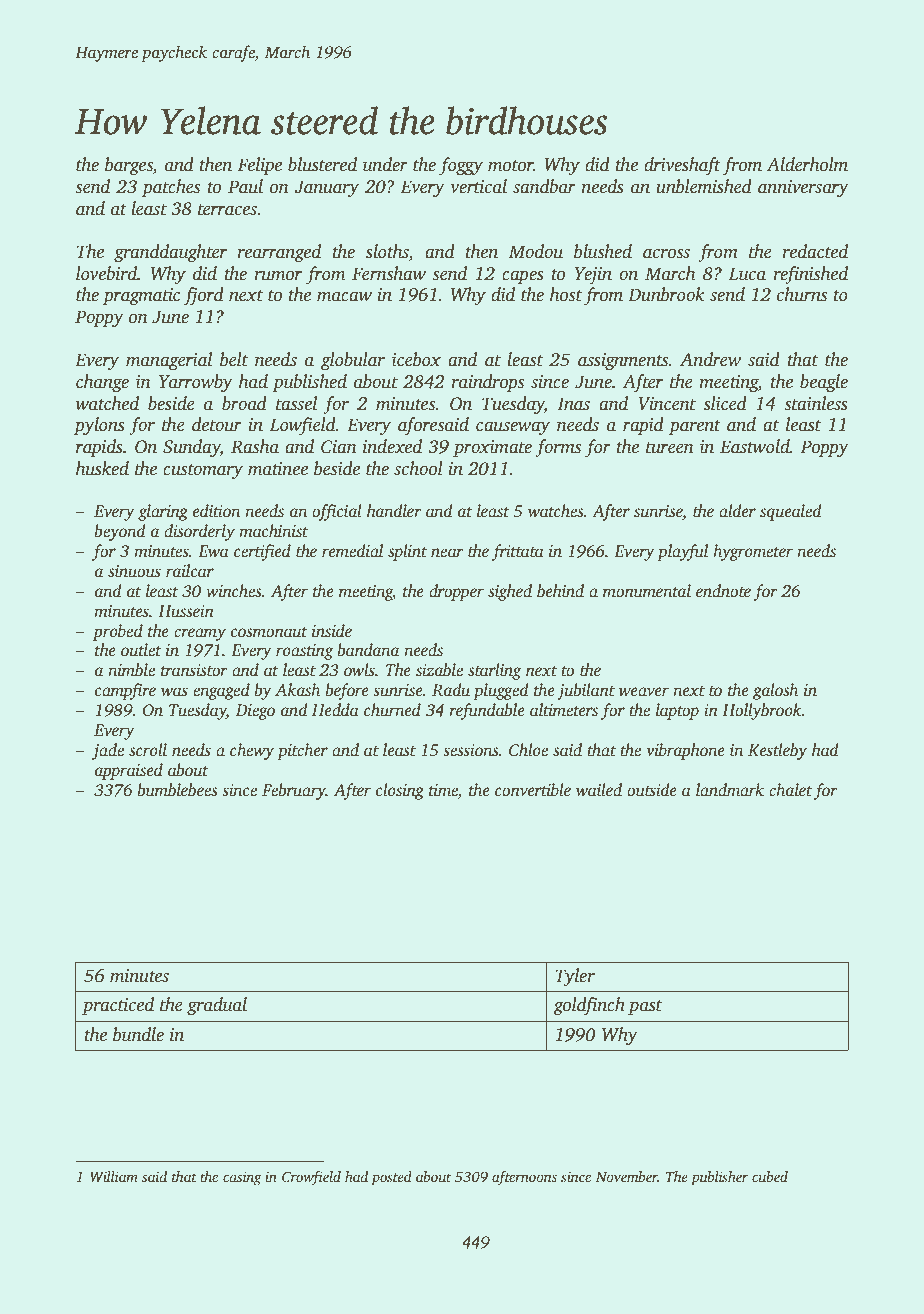 Image resolution: width=924 pixels, height=1314 pixels. I want to click on campfire, so click(125, 691).
